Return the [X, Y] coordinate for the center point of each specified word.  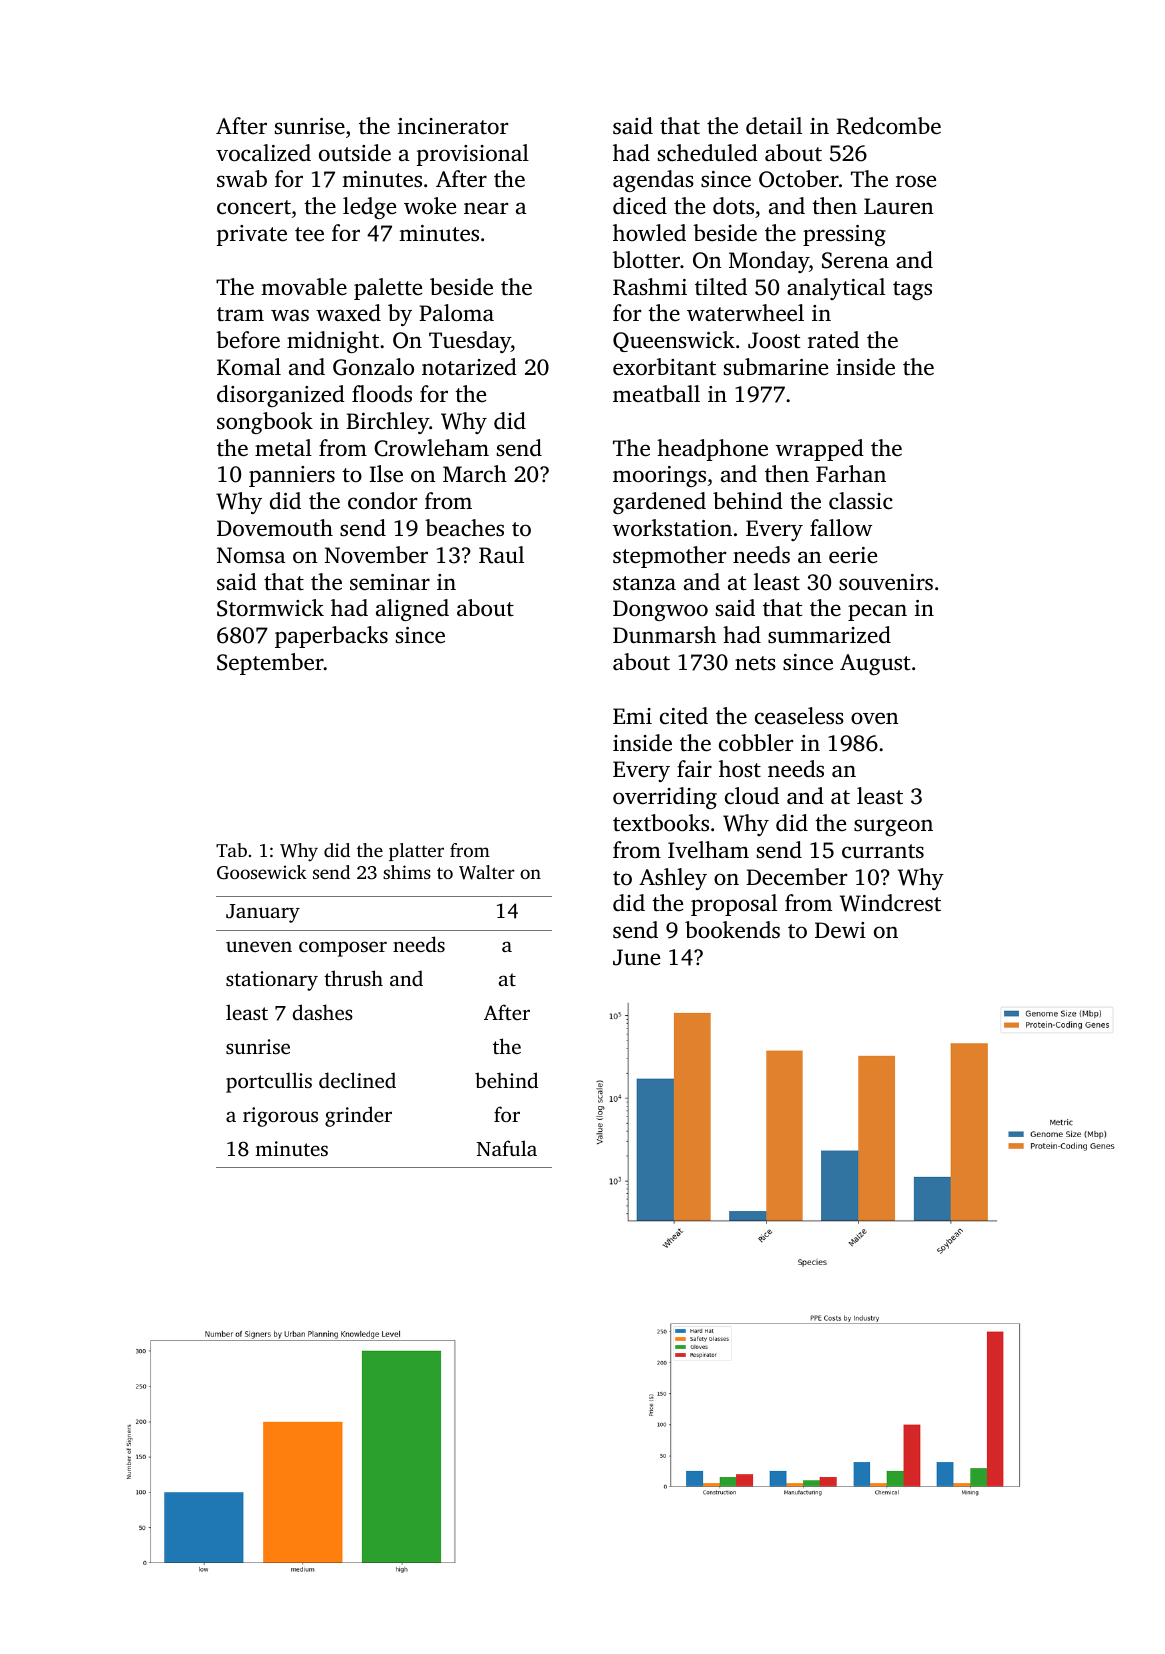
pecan [877, 612]
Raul [501, 555]
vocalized [263, 153]
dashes [323, 1012]
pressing [844, 235]
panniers [292, 476]
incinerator [453, 126]
